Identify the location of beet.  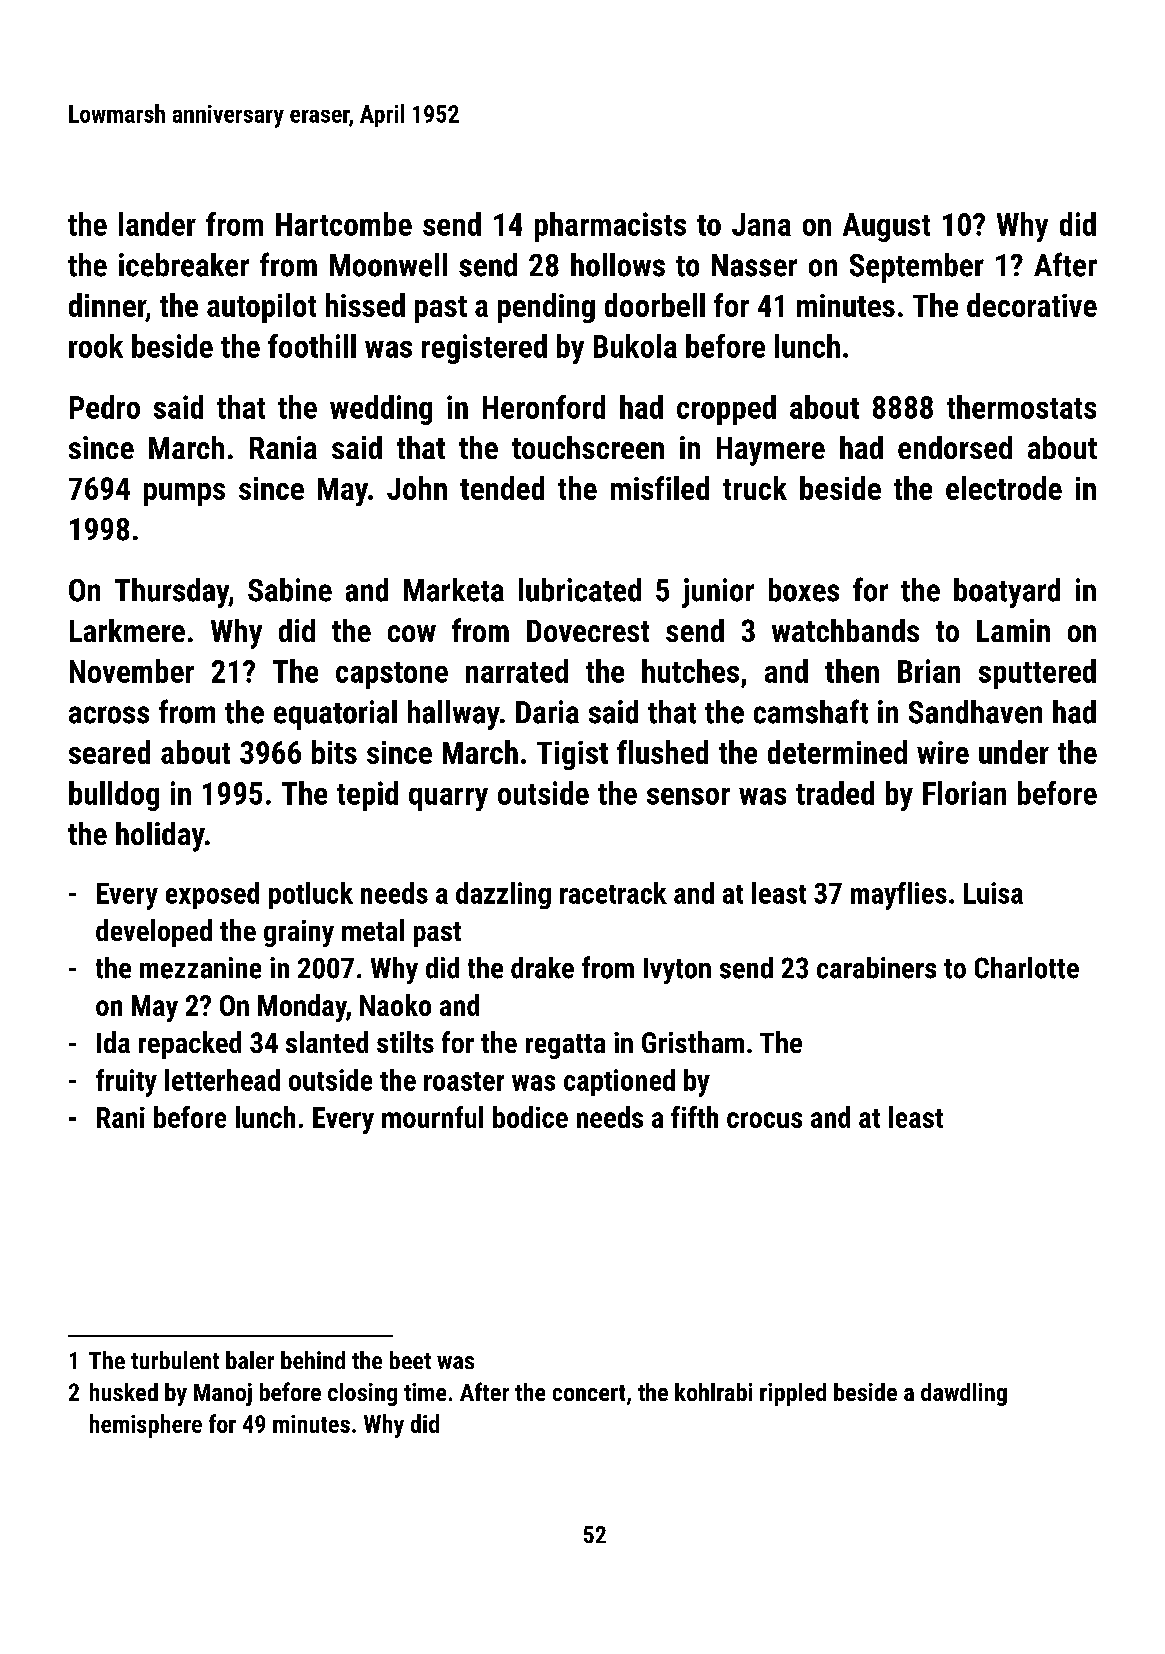
(410, 1360).
